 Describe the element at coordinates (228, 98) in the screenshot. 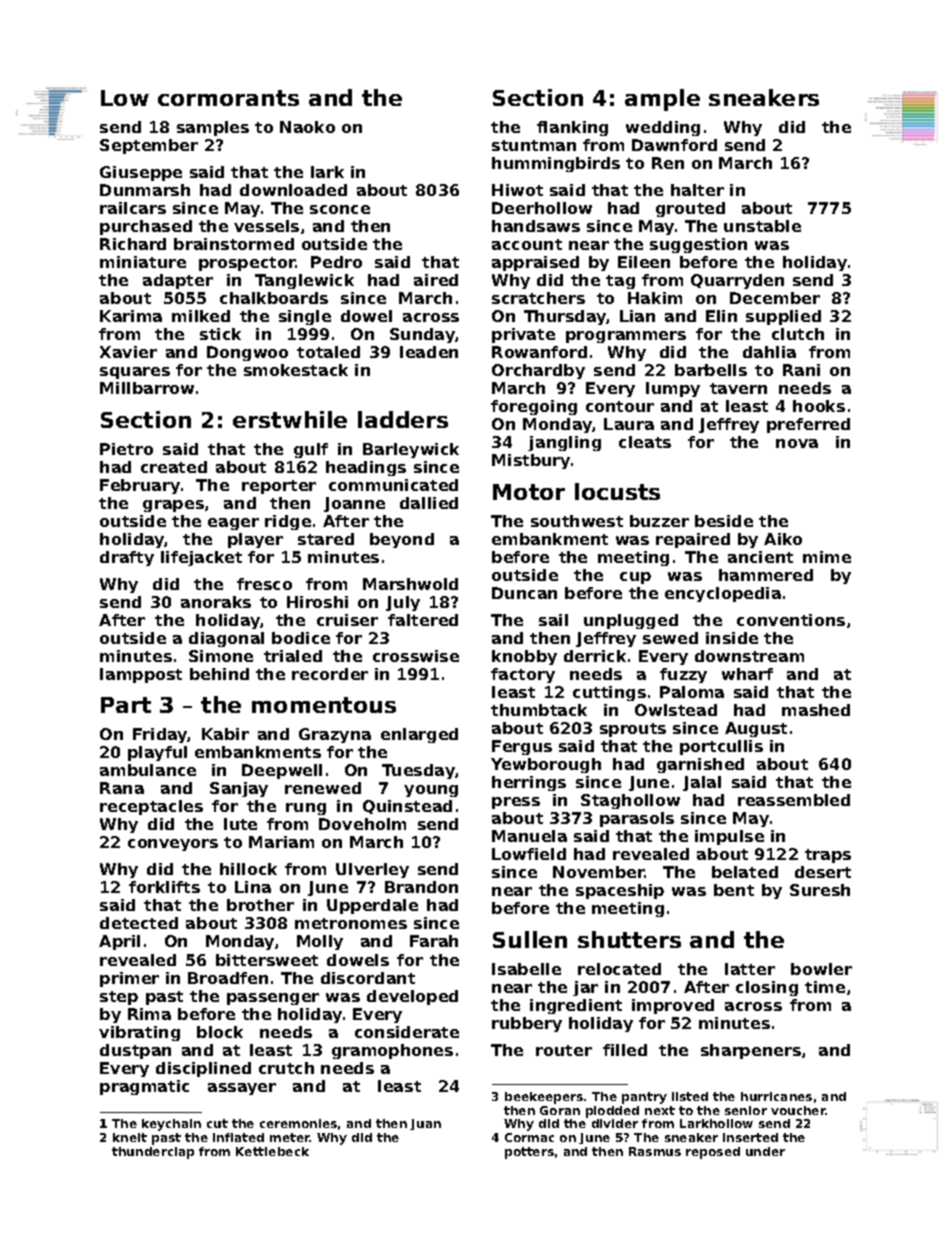

I see `cormorants` at that location.
